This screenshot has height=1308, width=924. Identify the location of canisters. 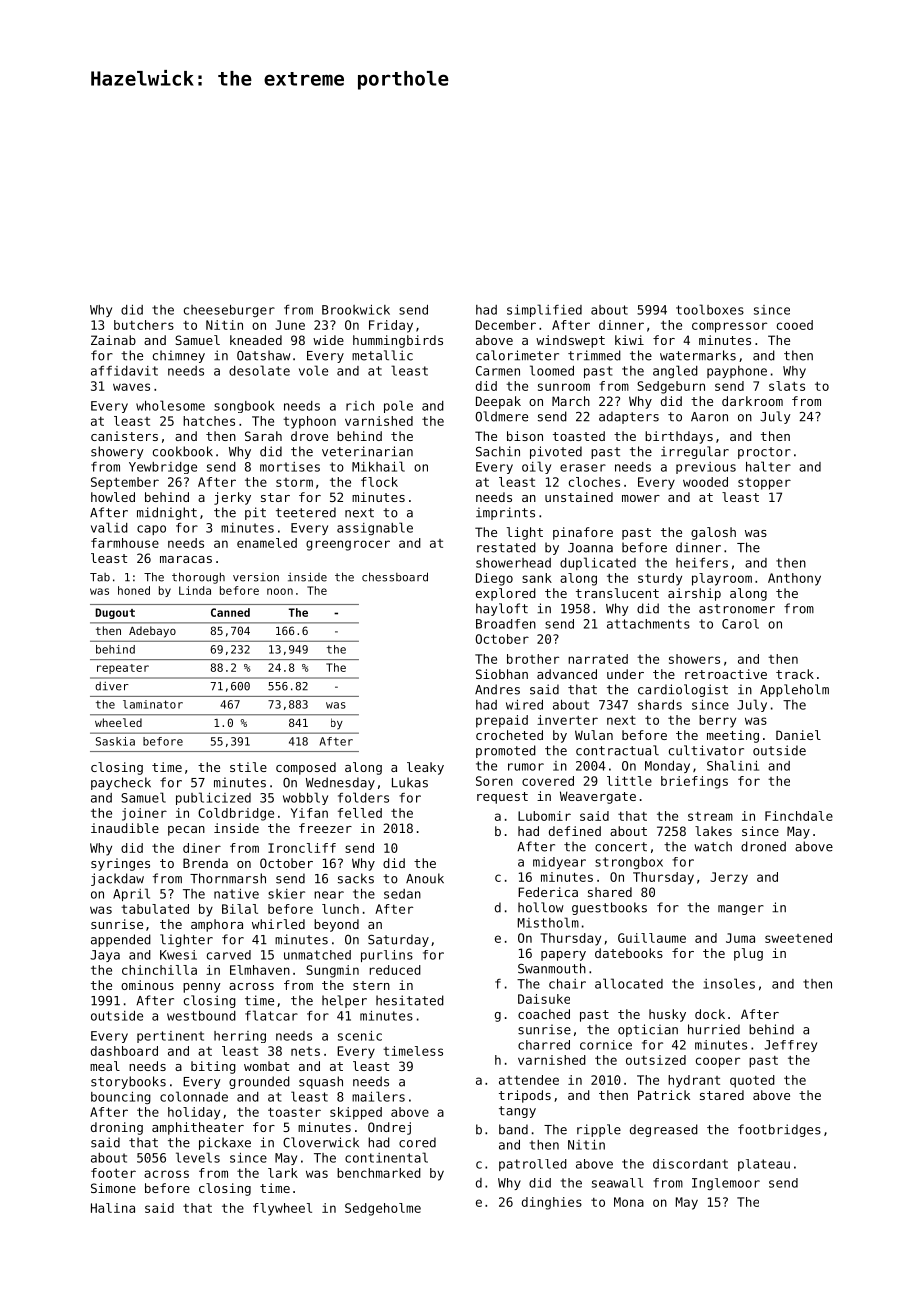
(124, 436).
